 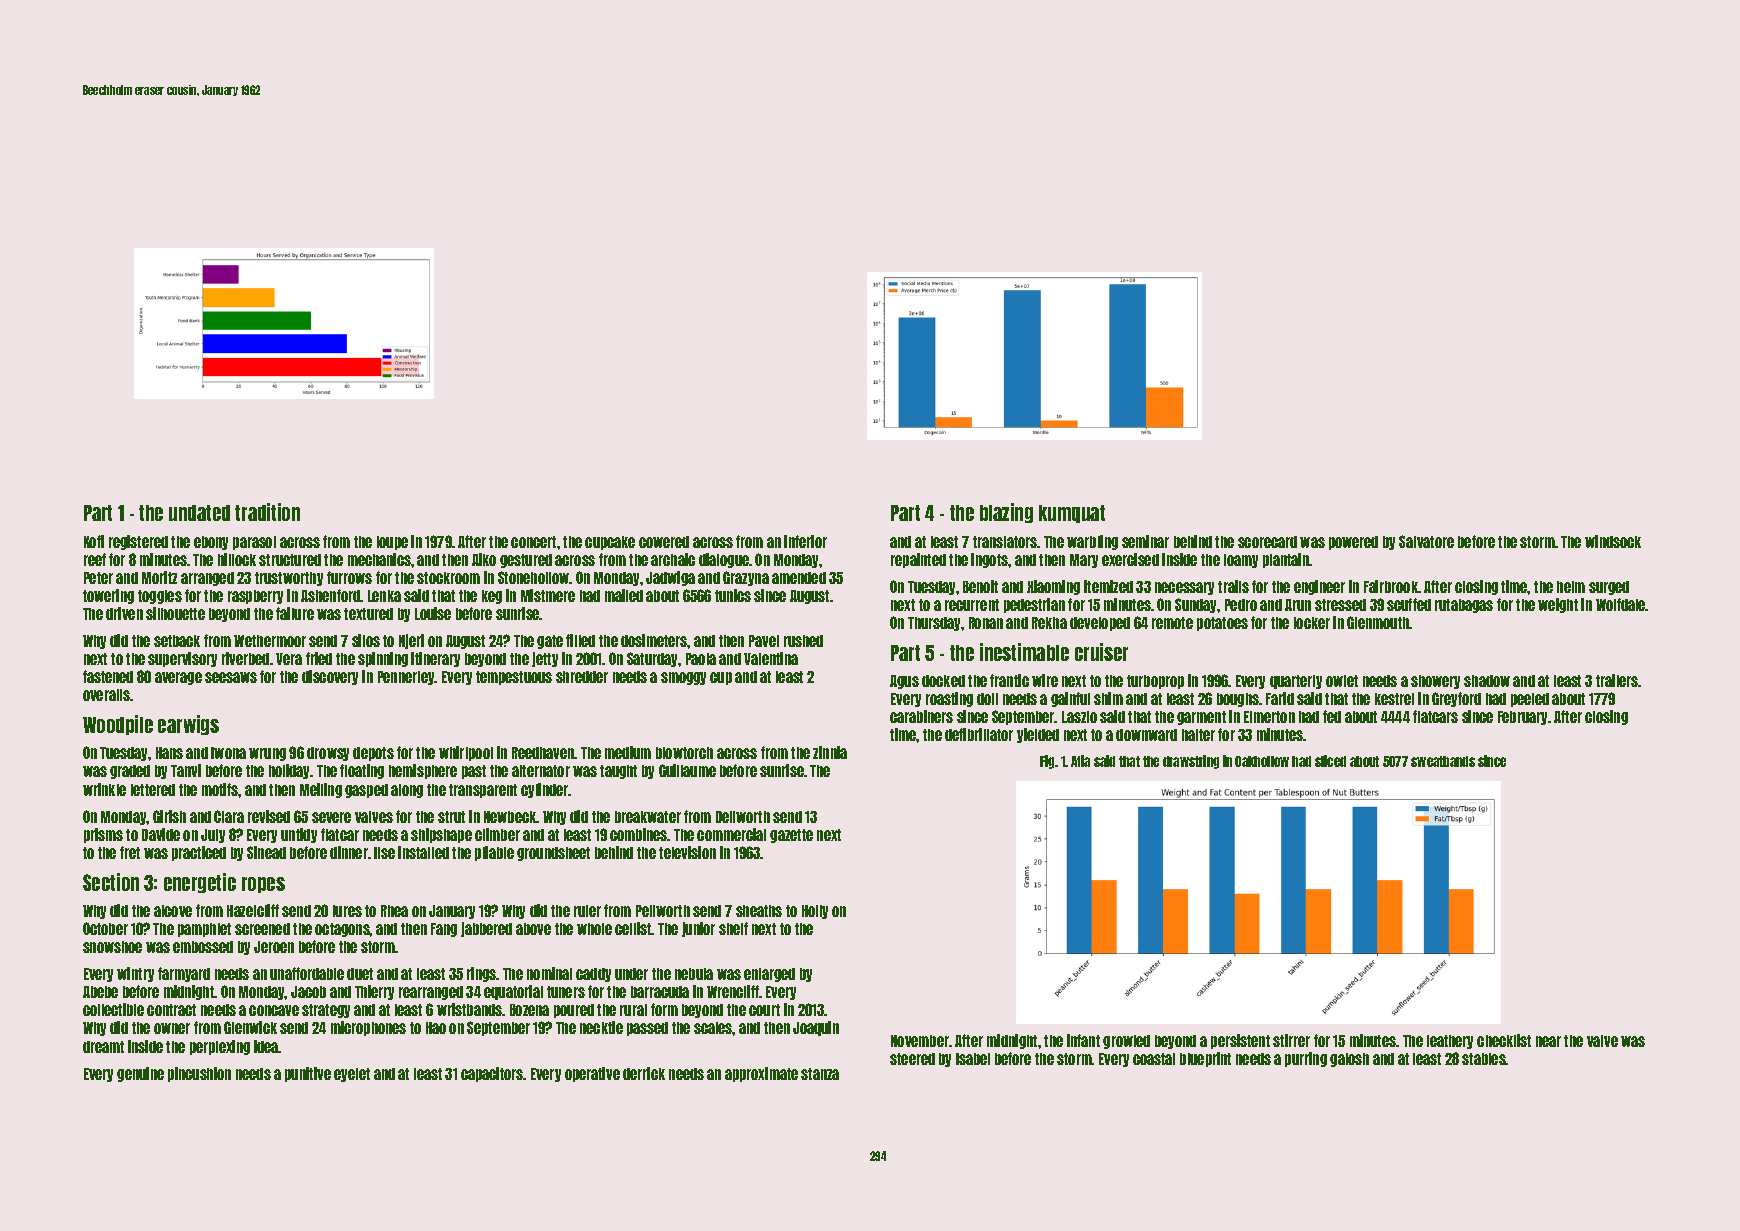 I want to click on near, so click(x=1548, y=1041).
